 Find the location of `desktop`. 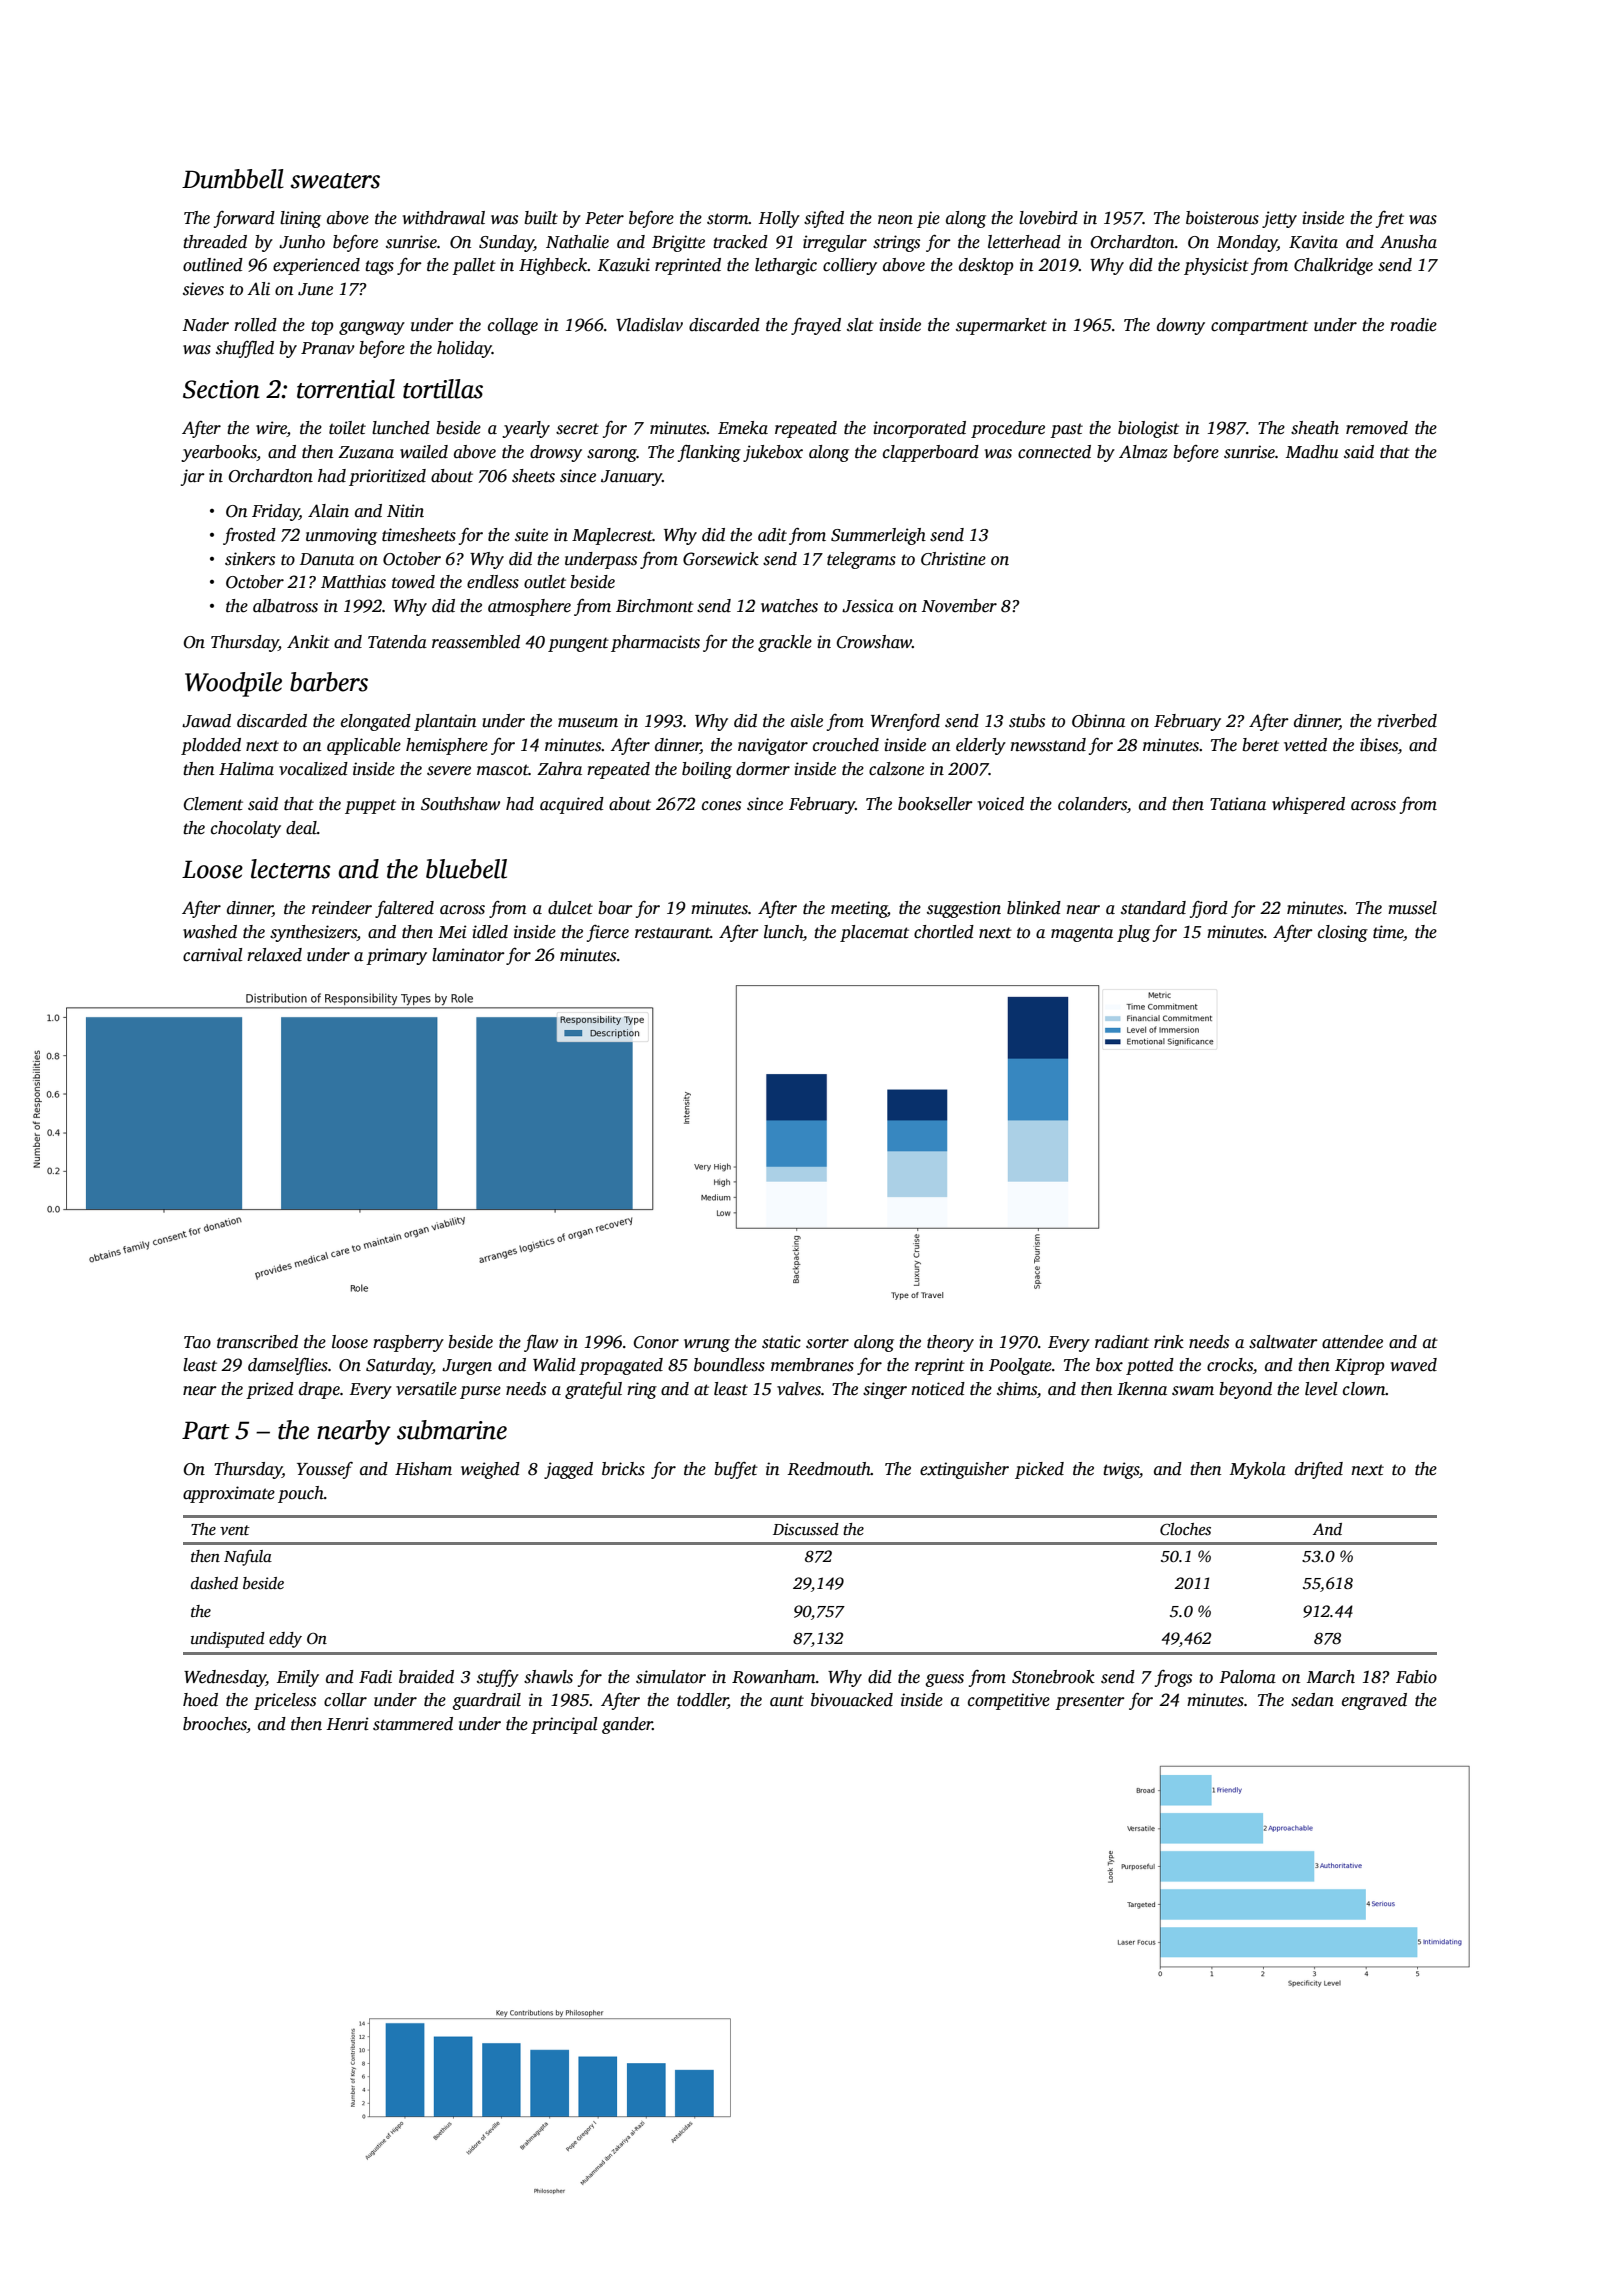

desktop is located at coordinates (986, 266).
